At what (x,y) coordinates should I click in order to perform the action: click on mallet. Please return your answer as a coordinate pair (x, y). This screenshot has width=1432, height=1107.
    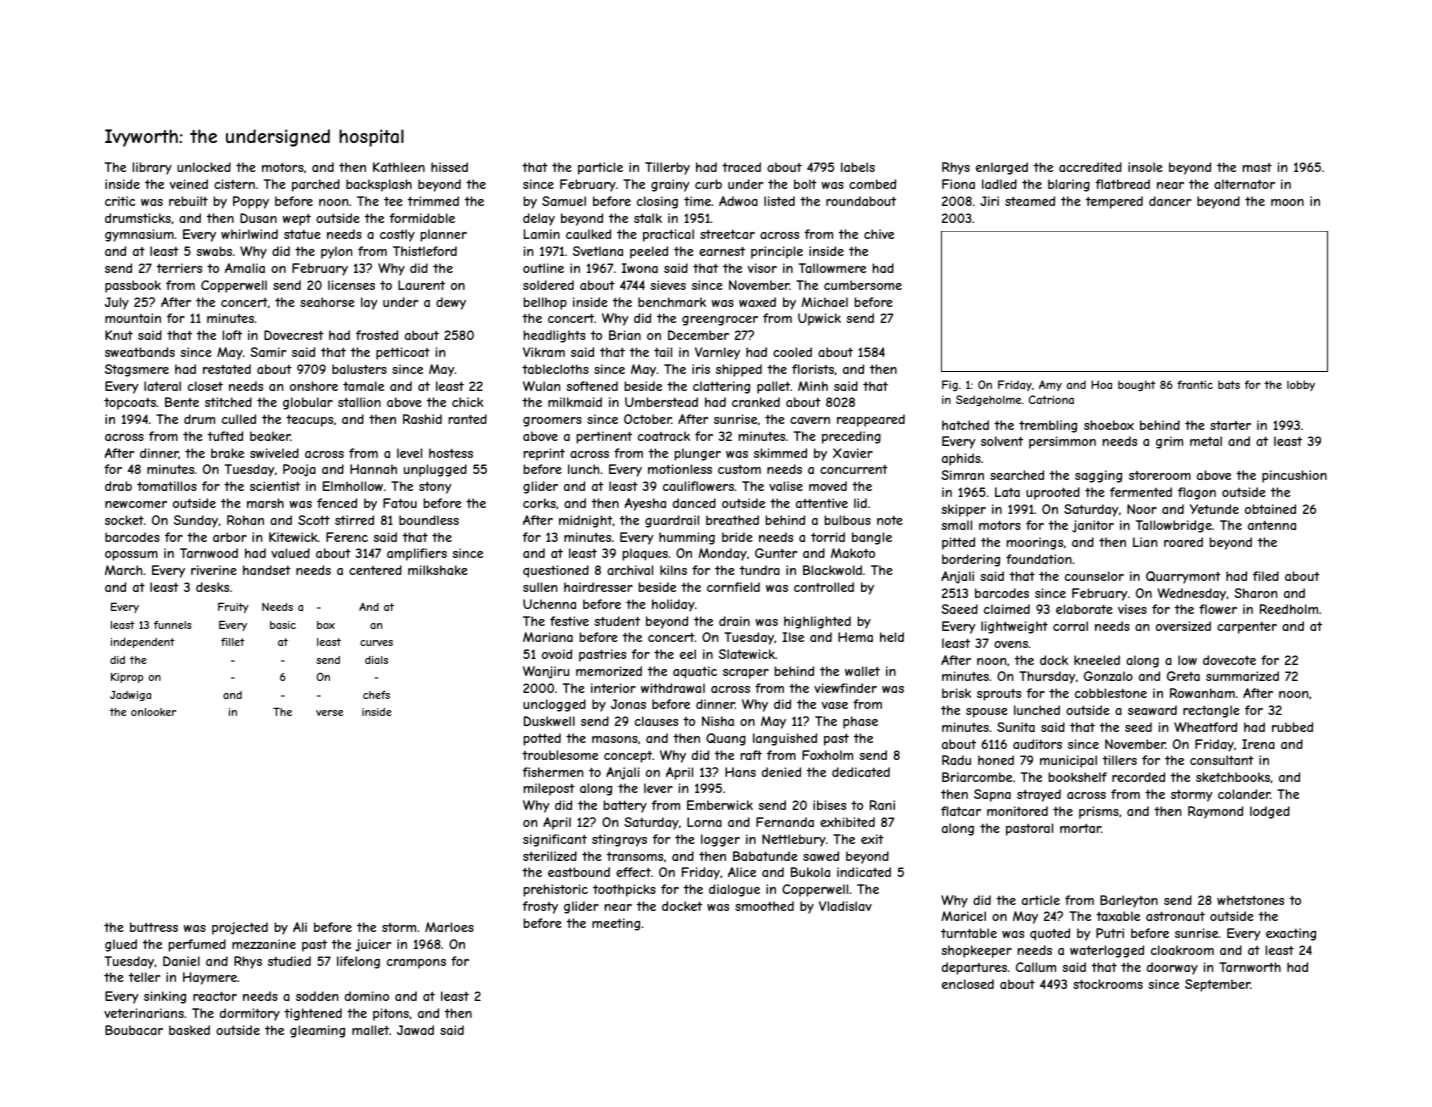
    Looking at the image, I should click on (370, 1030).
